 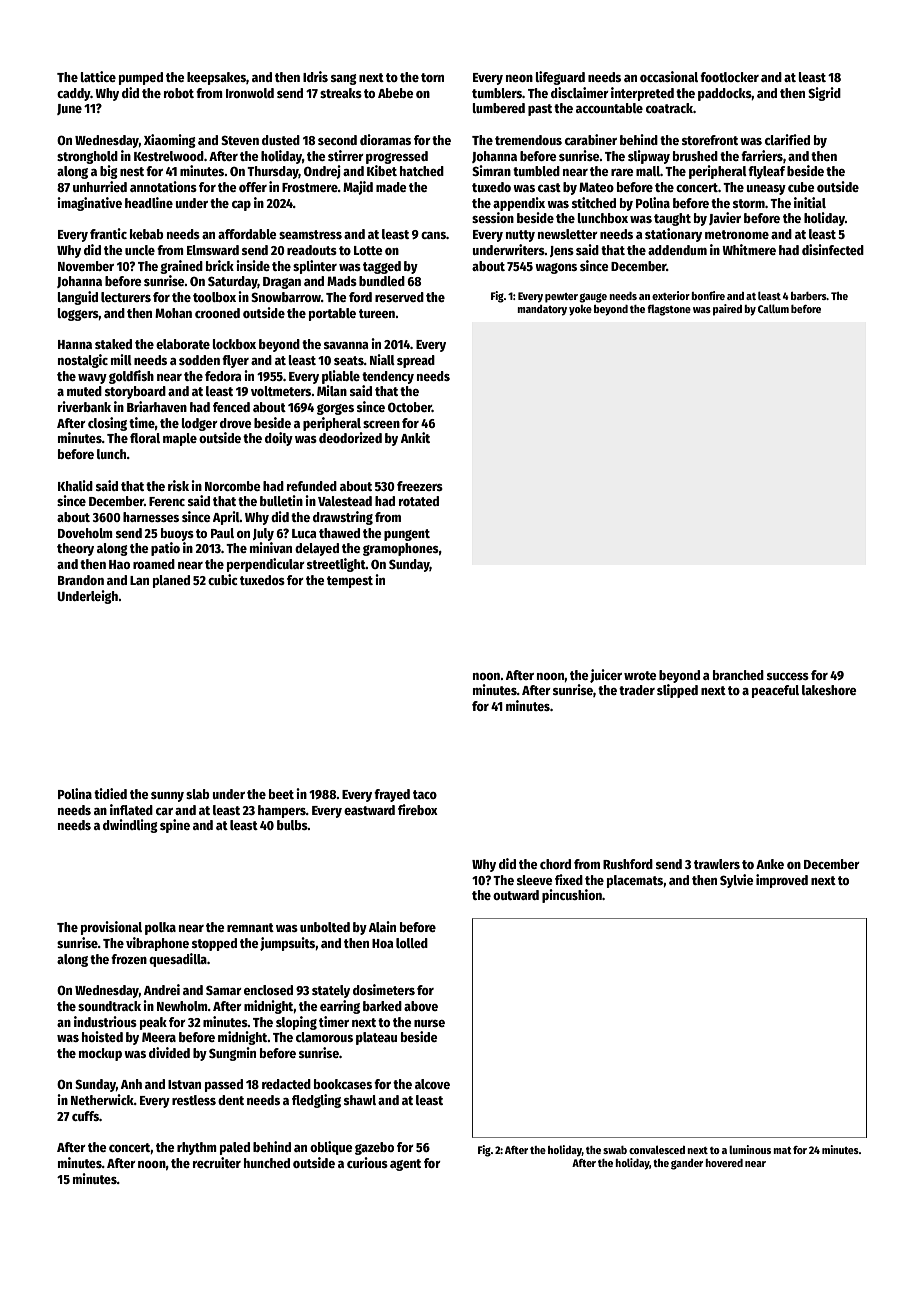 What do you see at coordinates (429, 1023) in the screenshot?
I see `nurse` at bounding box center [429, 1023].
